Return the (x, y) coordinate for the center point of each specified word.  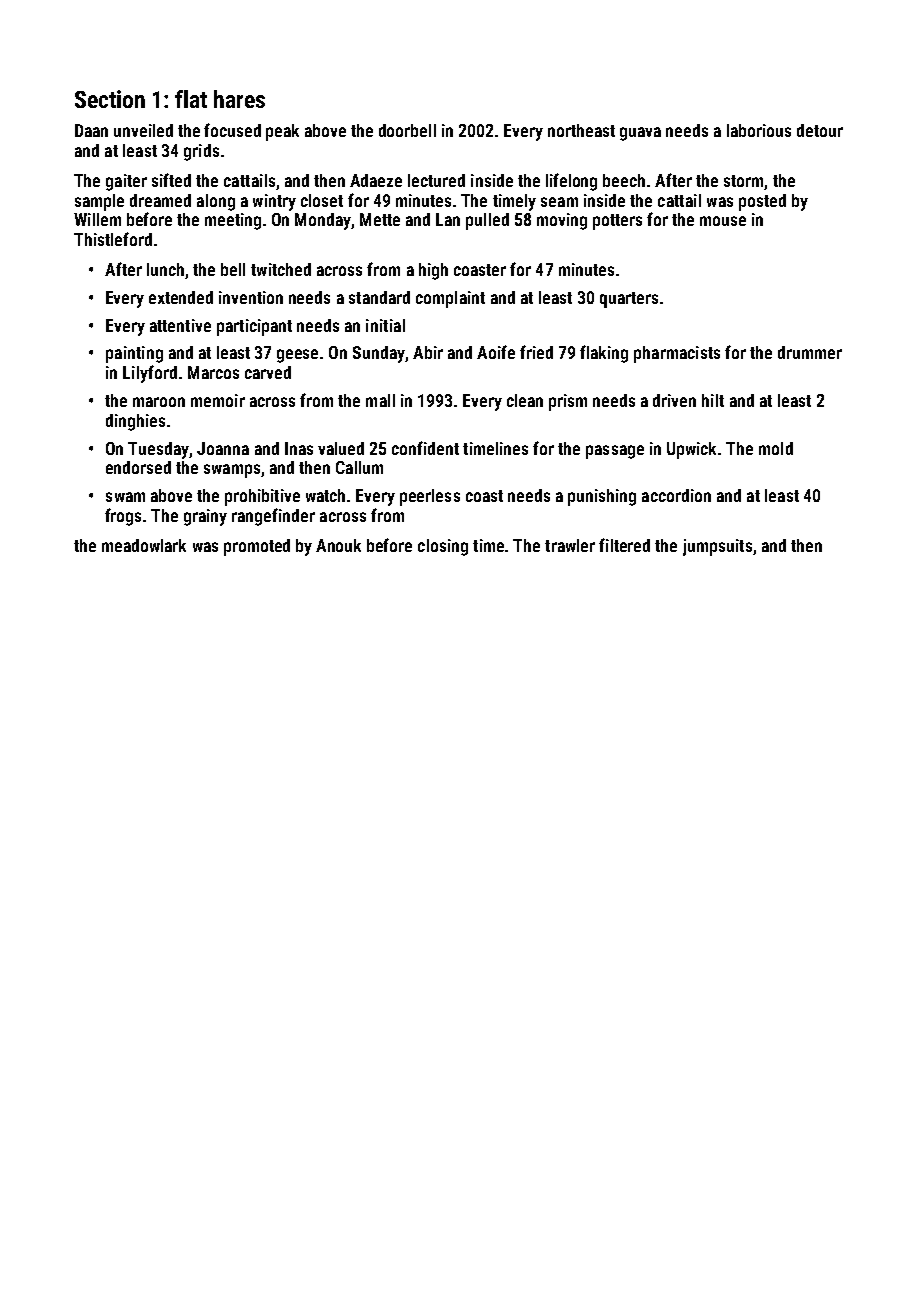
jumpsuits (717, 547)
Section (110, 99)
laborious (759, 130)
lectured (436, 180)
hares (239, 99)
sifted (171, 180)
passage (615, 452)
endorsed (138, 467)
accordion (676, 495)
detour (820, 130)
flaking (604, 354)
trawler (570, 545)
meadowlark (144, 545)
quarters (629, 300)
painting (134, 354)
